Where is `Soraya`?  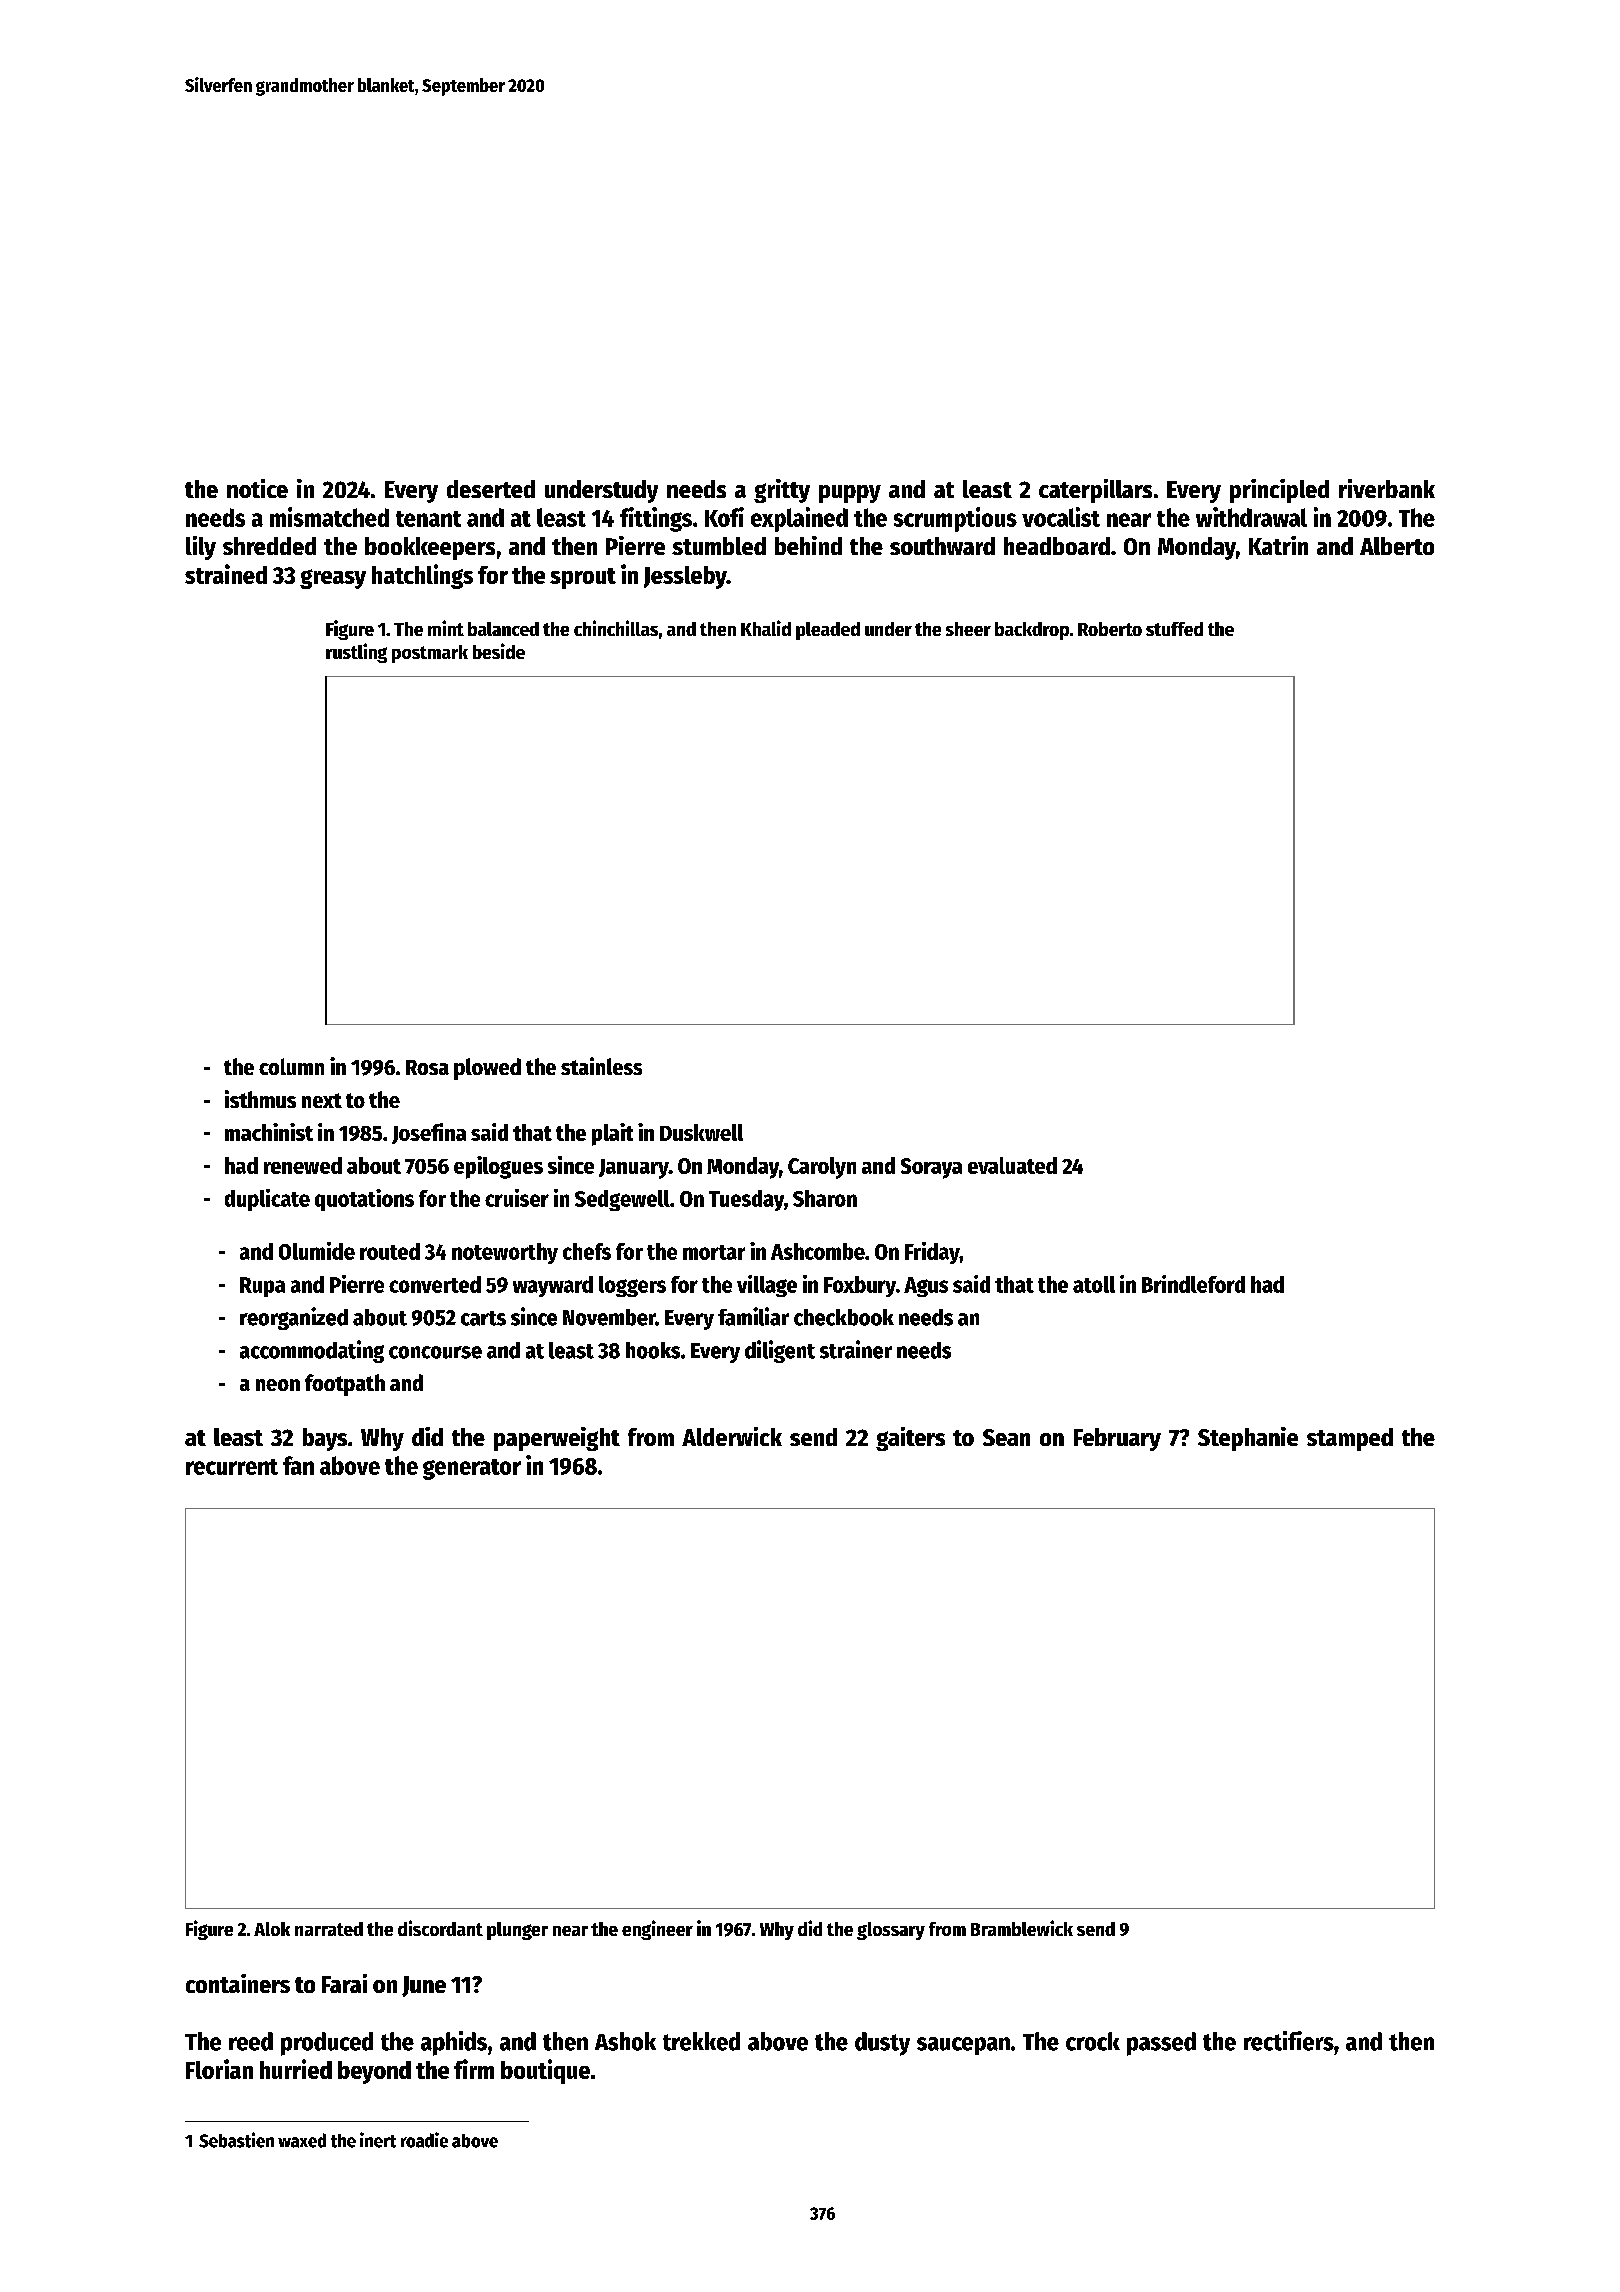
Soraya is located at coordinates (931, 1168).
